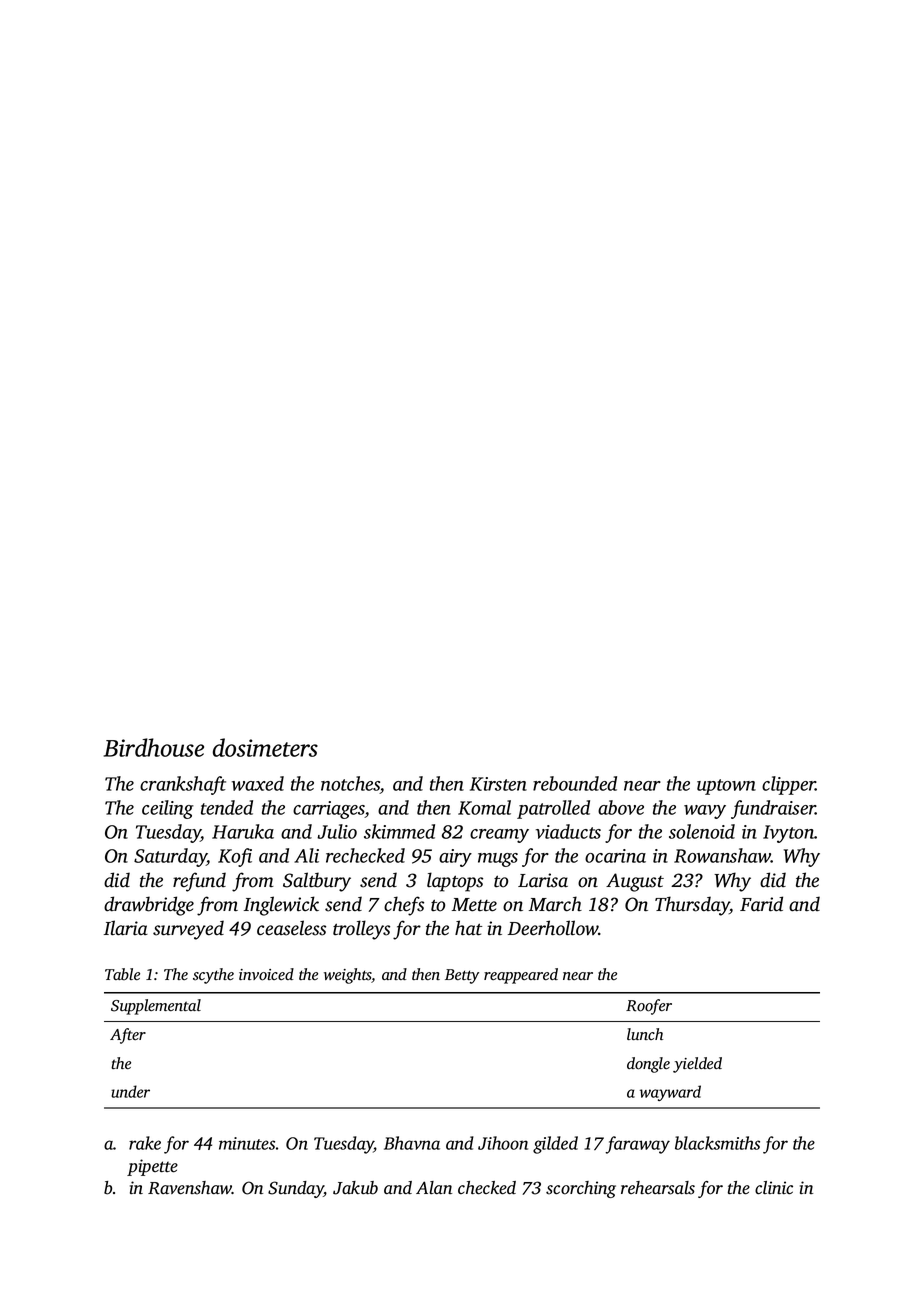 This page has height=1308, width=924. Describe the element at coordinates (503, 1143) in the page. I see `Jihoon` at that location.
